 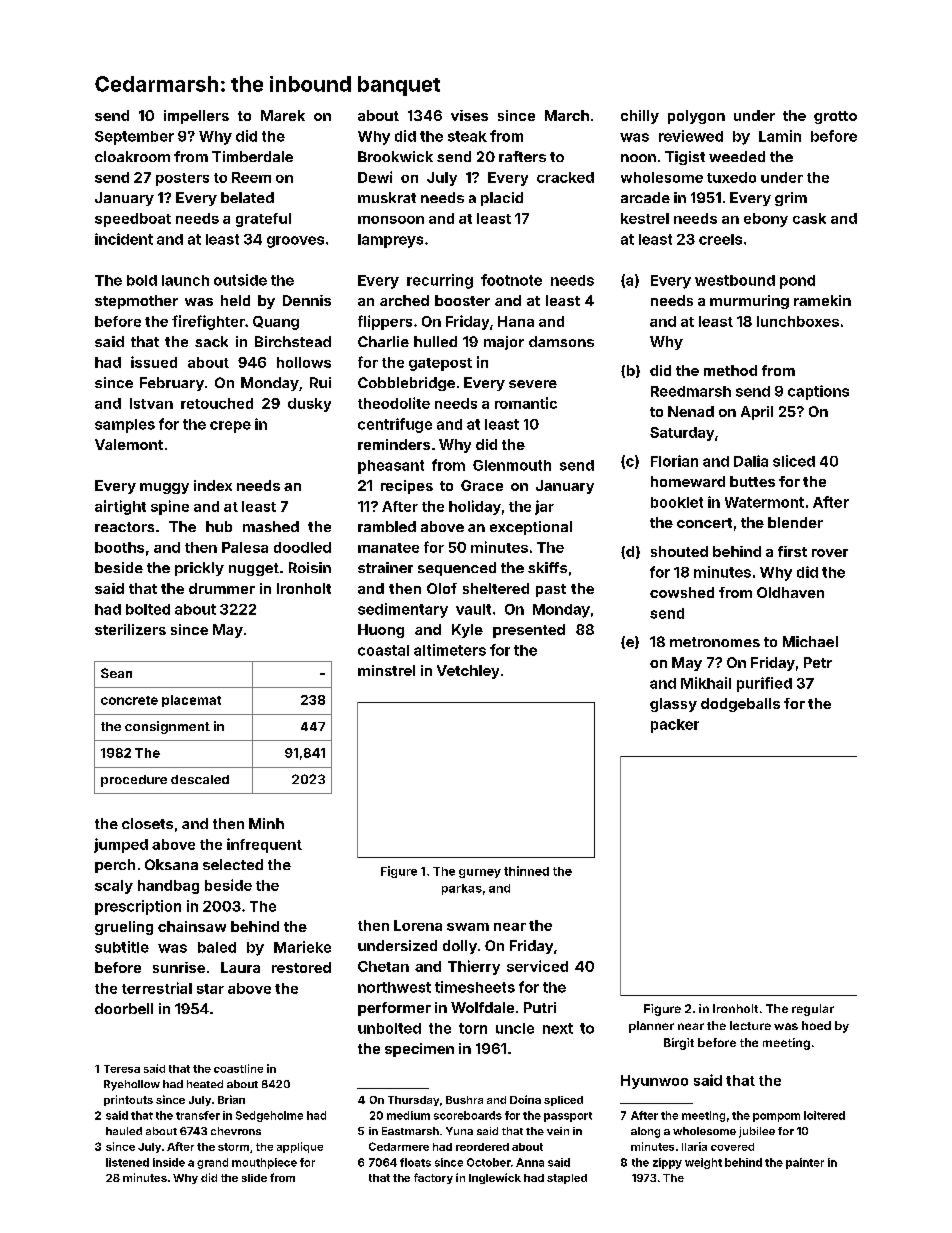 What do you see at coordinates (381, 631) in the screenshot?
I see `Huong` at bounding box center [381, 631].
